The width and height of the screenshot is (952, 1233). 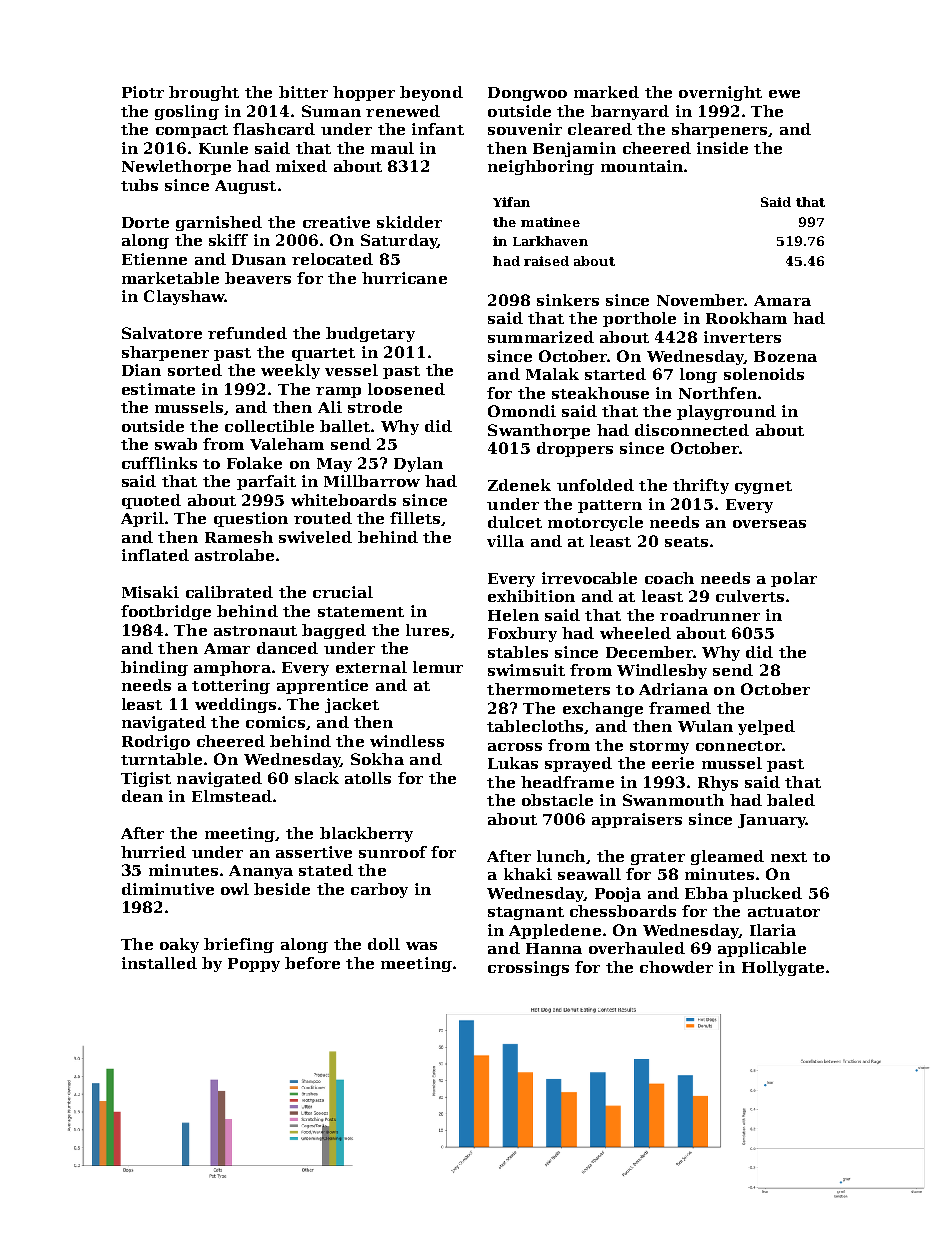 What do you see at coordinates (541, 337) in the screenshot?
I see `summarized` at bounding box center [541, 337].
